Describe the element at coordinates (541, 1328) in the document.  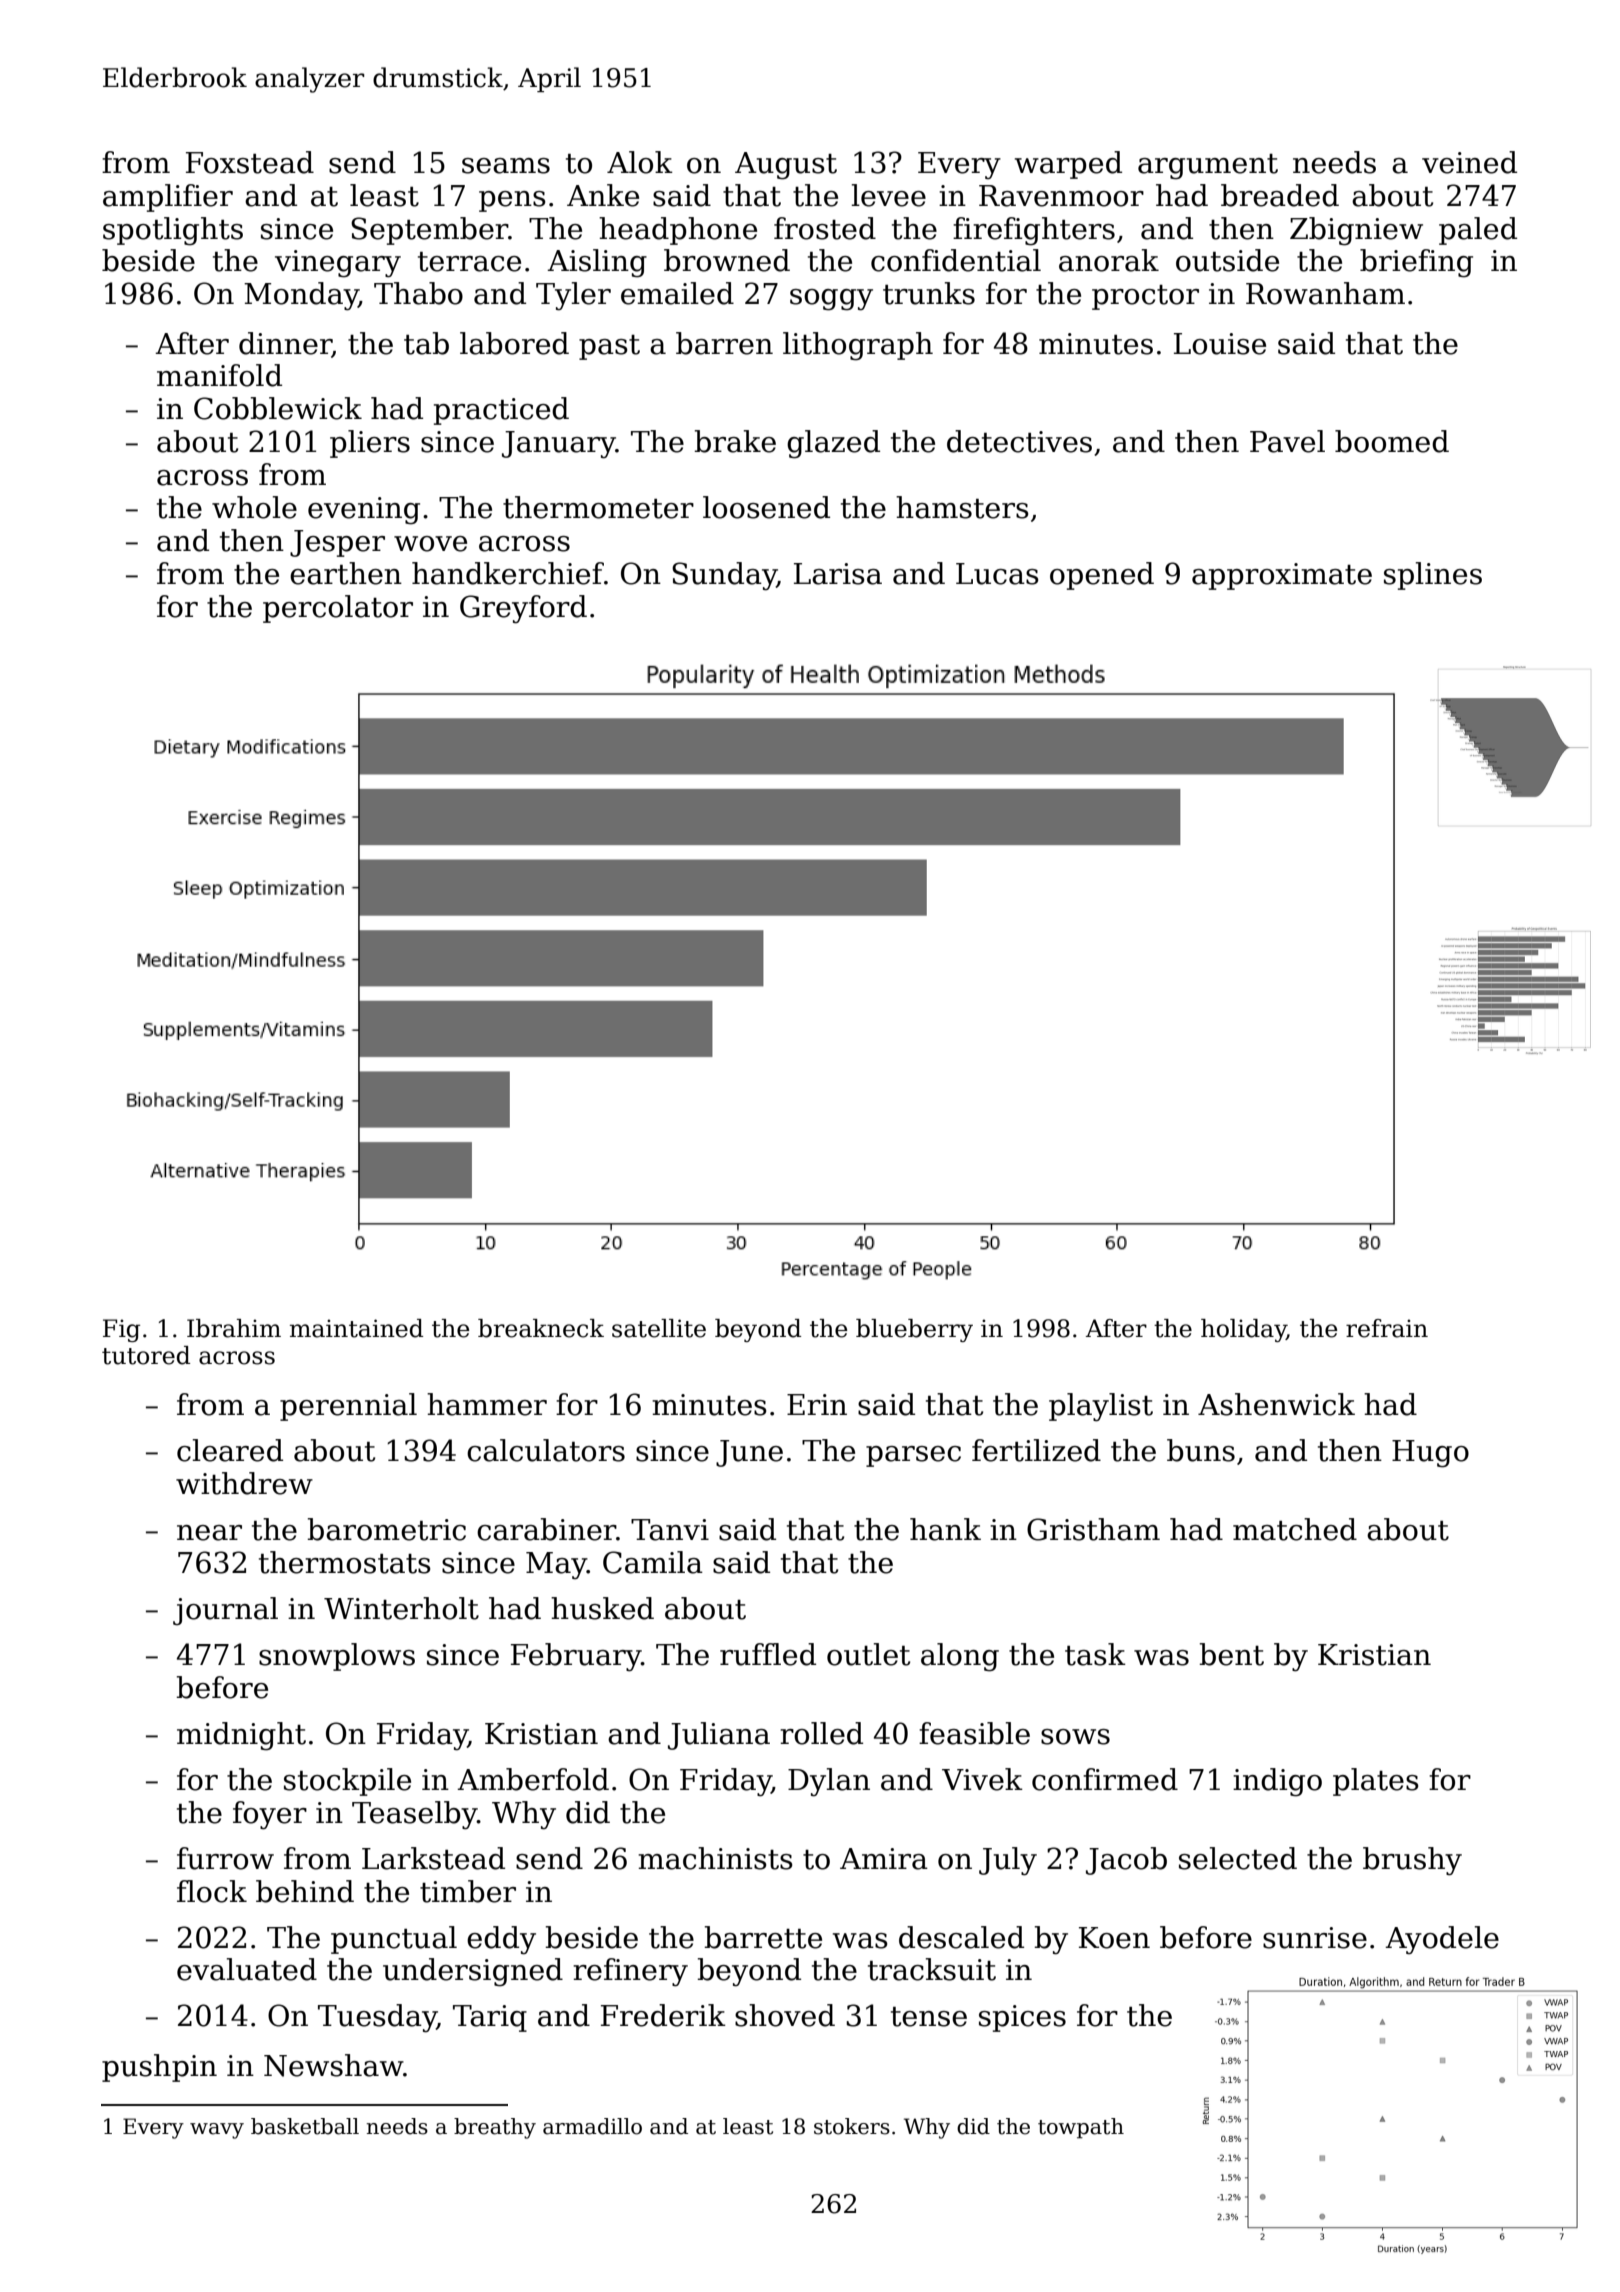
I see `breakneck` at that location.
